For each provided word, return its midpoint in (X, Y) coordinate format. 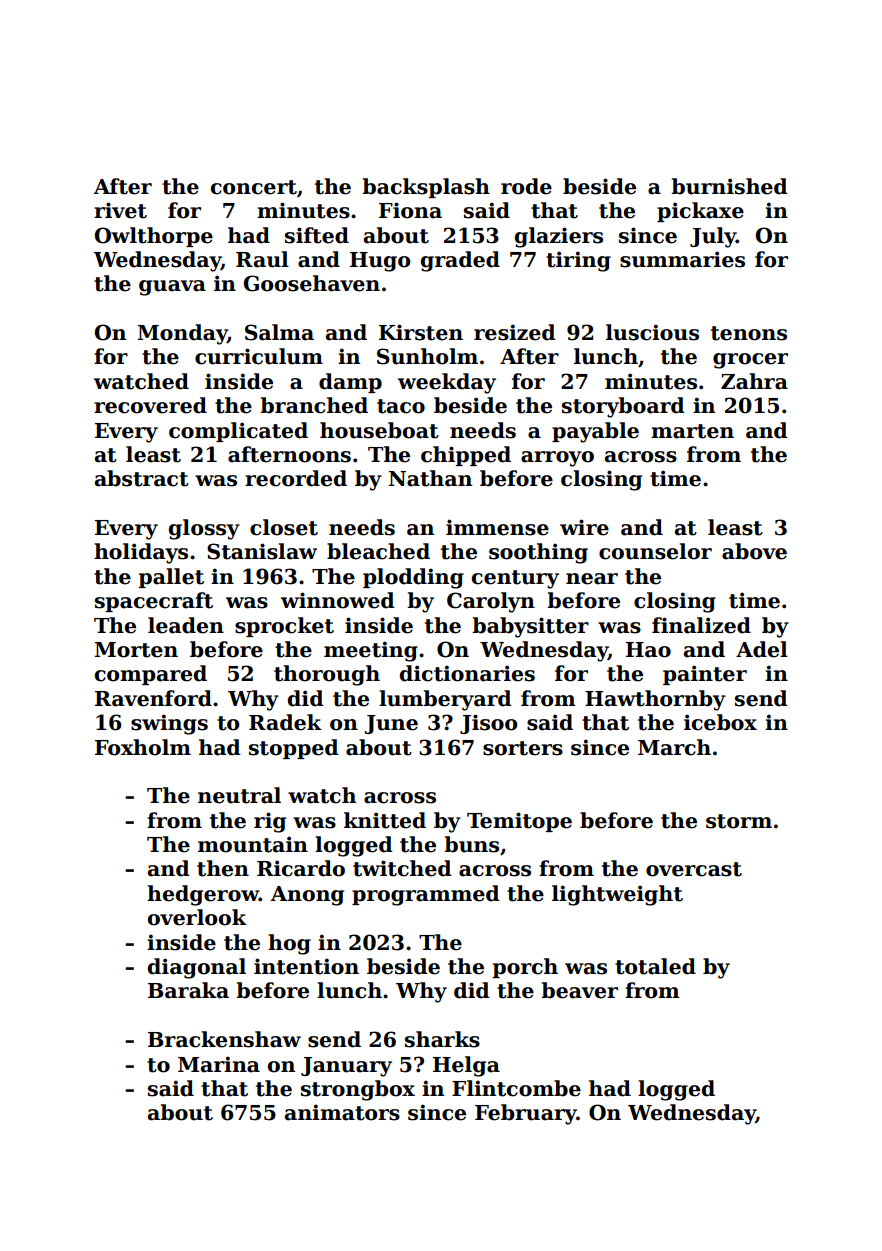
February (526, 1114)
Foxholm (143, 747)
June (391, 724)
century (515, 579)
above (754, 551)
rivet (120, 210)
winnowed (338, 600)
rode (526, 186)
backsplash (426, 188)
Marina (219, 1064)
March (674, 747)
